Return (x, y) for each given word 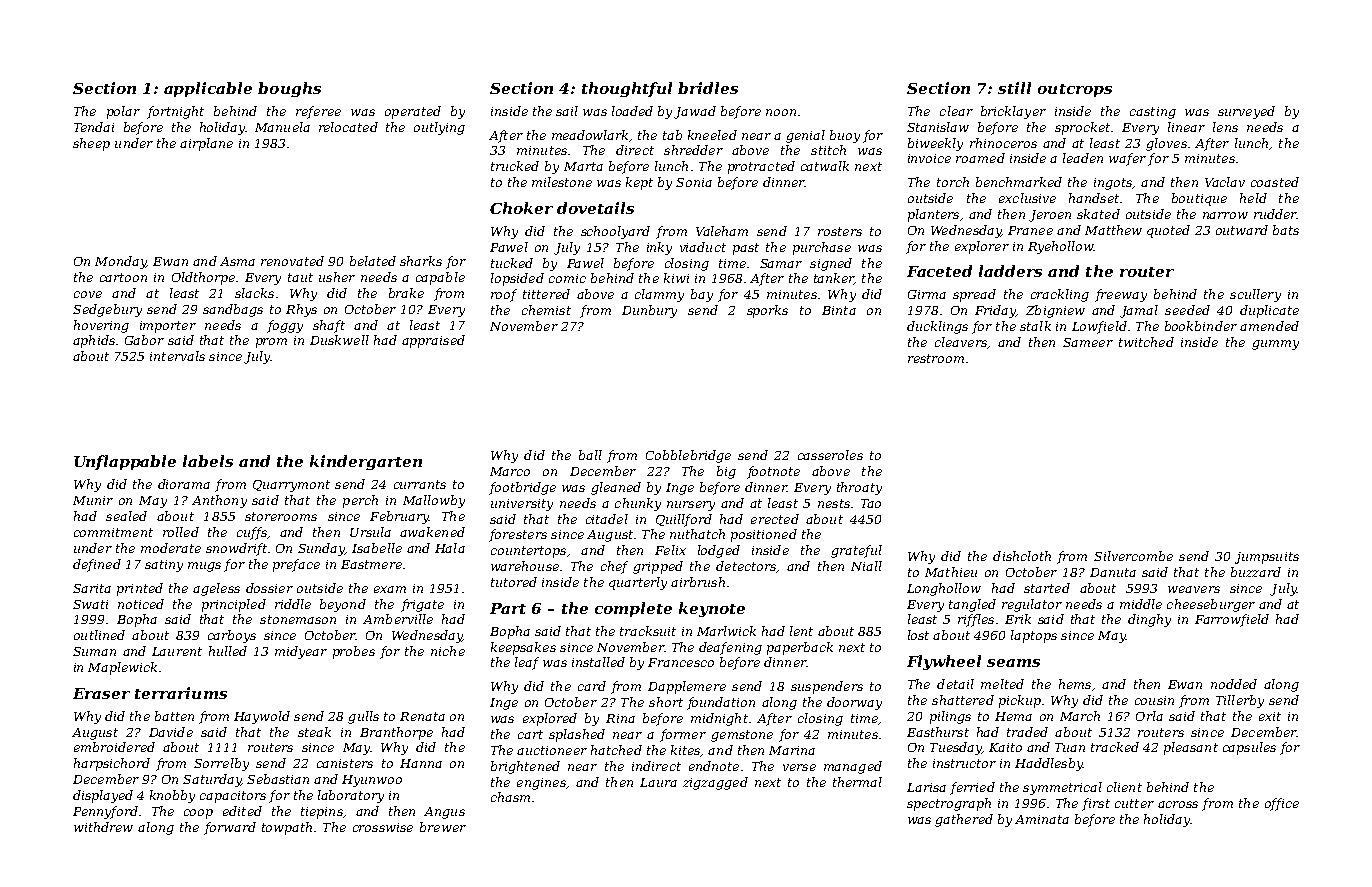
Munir (93, 500)
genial (805, 136)
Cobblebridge (688, 456)
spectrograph (949, 804)
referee (318, 112)
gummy (1275, 345)
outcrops (1075, 90)
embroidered (114, 747)
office (1282, 804)
